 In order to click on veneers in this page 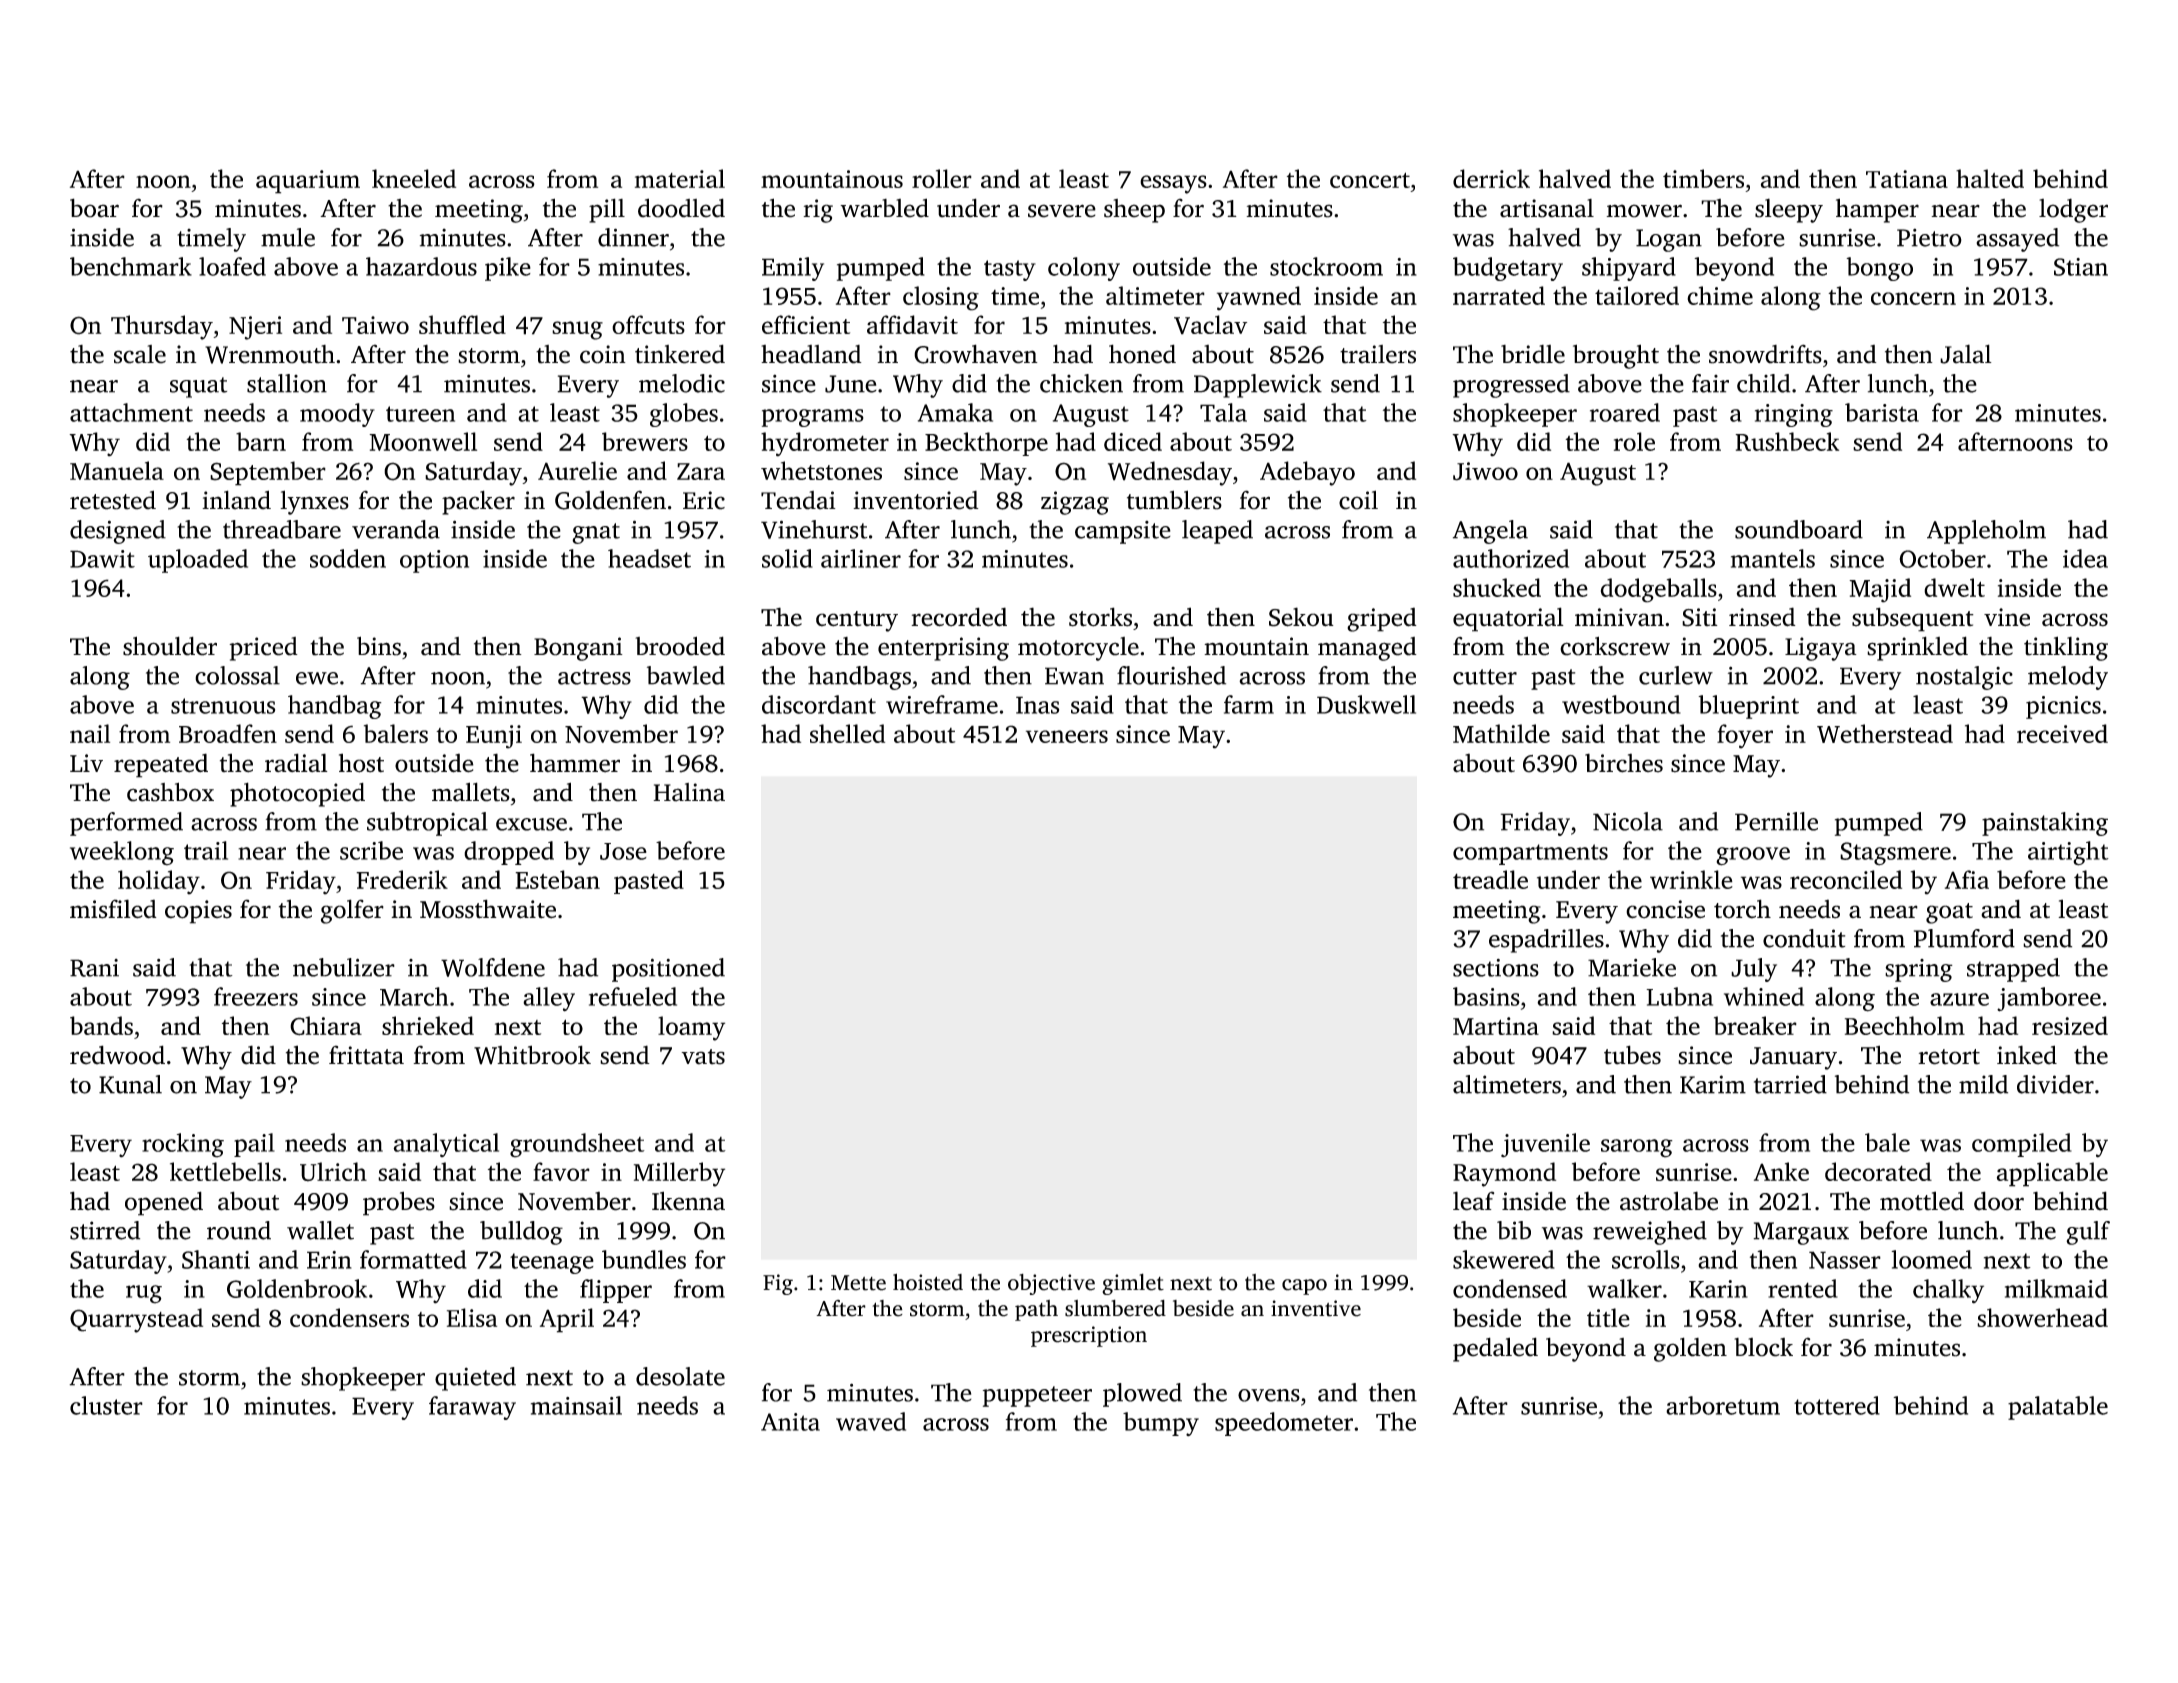, I will do `click(1067, 736)`.
